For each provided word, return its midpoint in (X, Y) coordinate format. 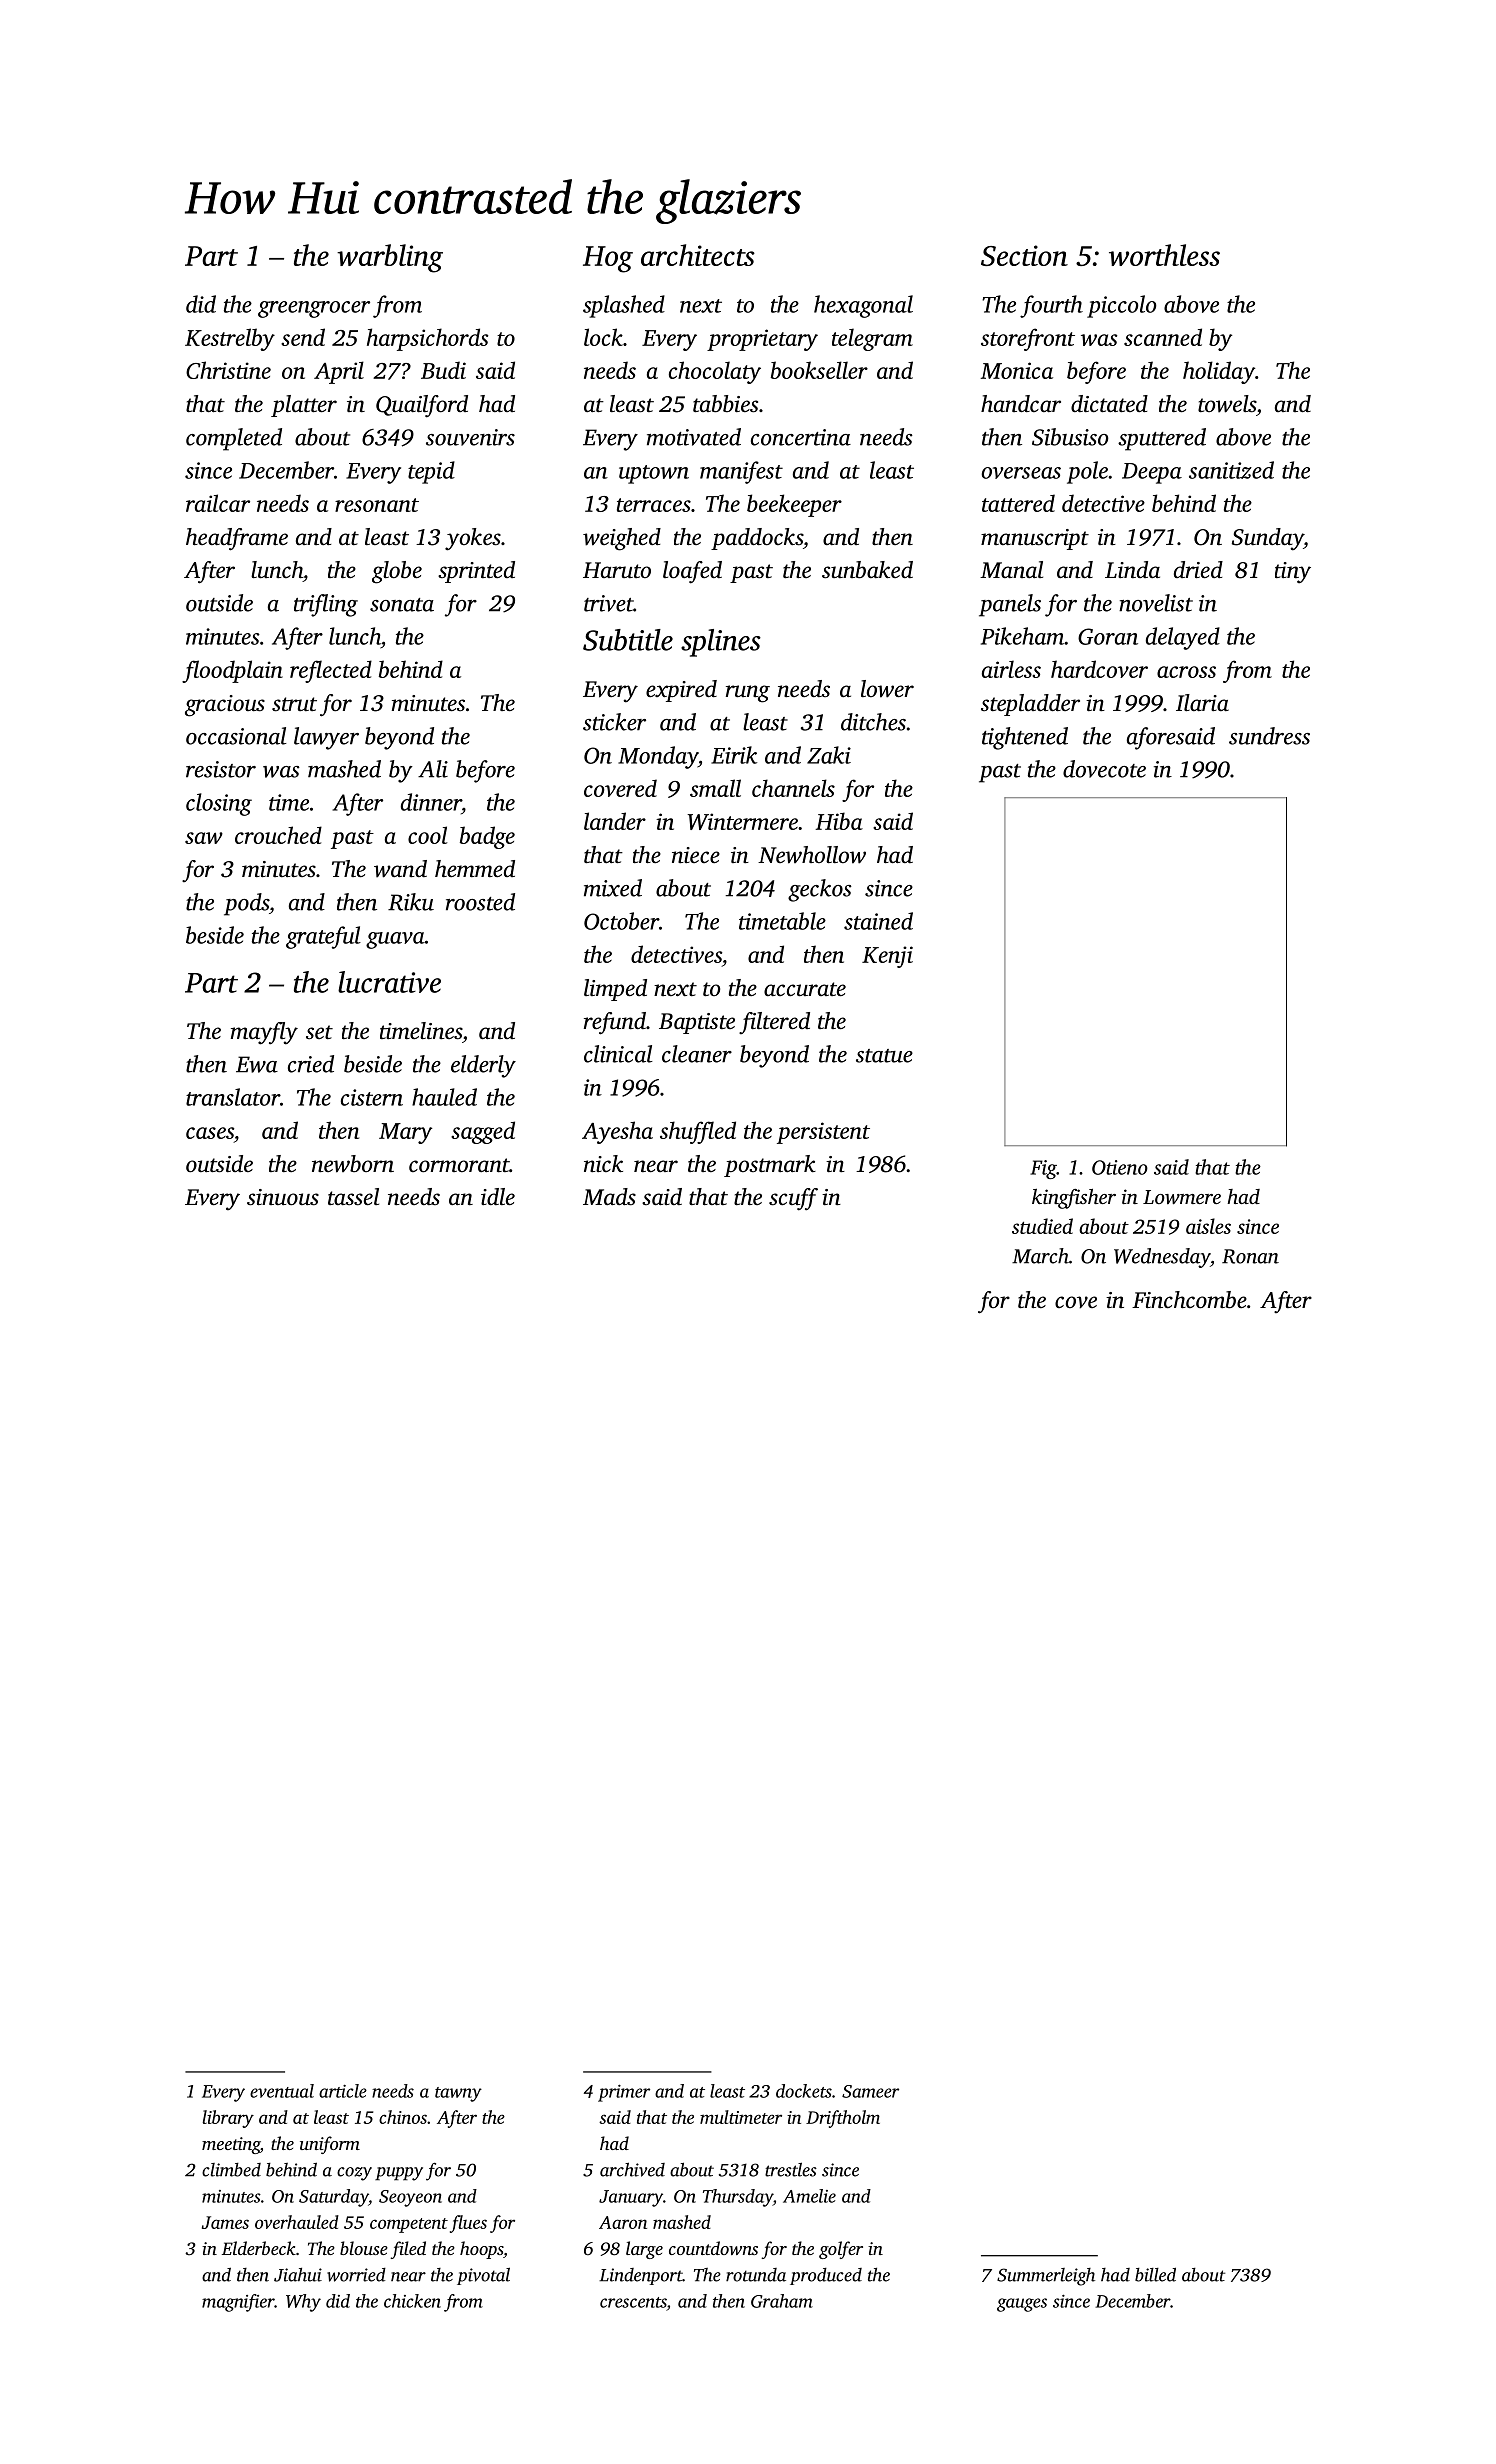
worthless (1164, 255)
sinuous (283, 1197)
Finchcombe (1189, 1300)
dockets (804, 2091)
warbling (390, 258)
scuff (793, 1199)
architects (698, 255)
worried (356, 2275)
